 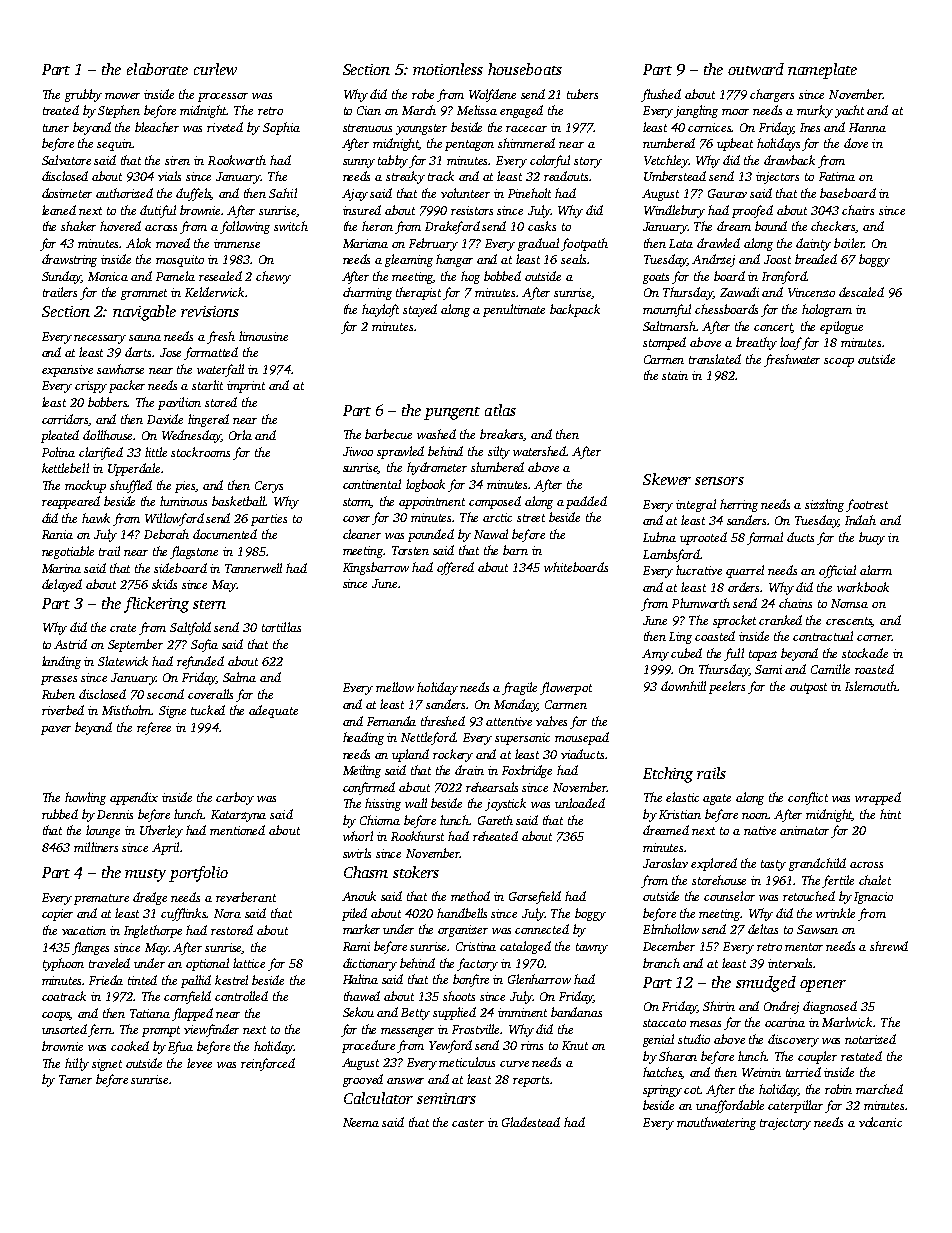 What do you see at coordinates (675, 375) in the screenshot?
I see `stain` at bounding box center [675, 375].
